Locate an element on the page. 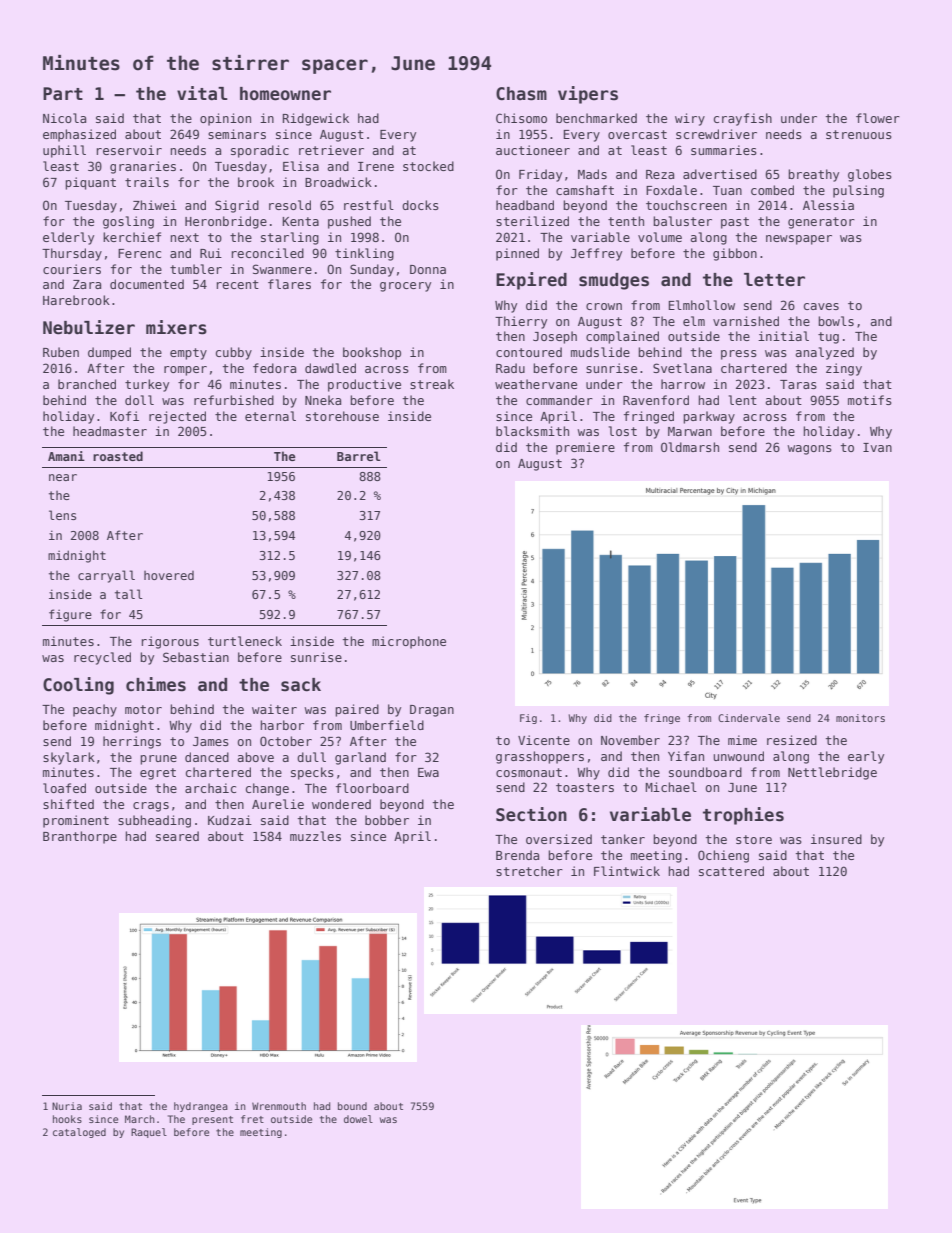 The width and height of the document is (952, 1233). Barrel is located at coordinates (359, 456).
